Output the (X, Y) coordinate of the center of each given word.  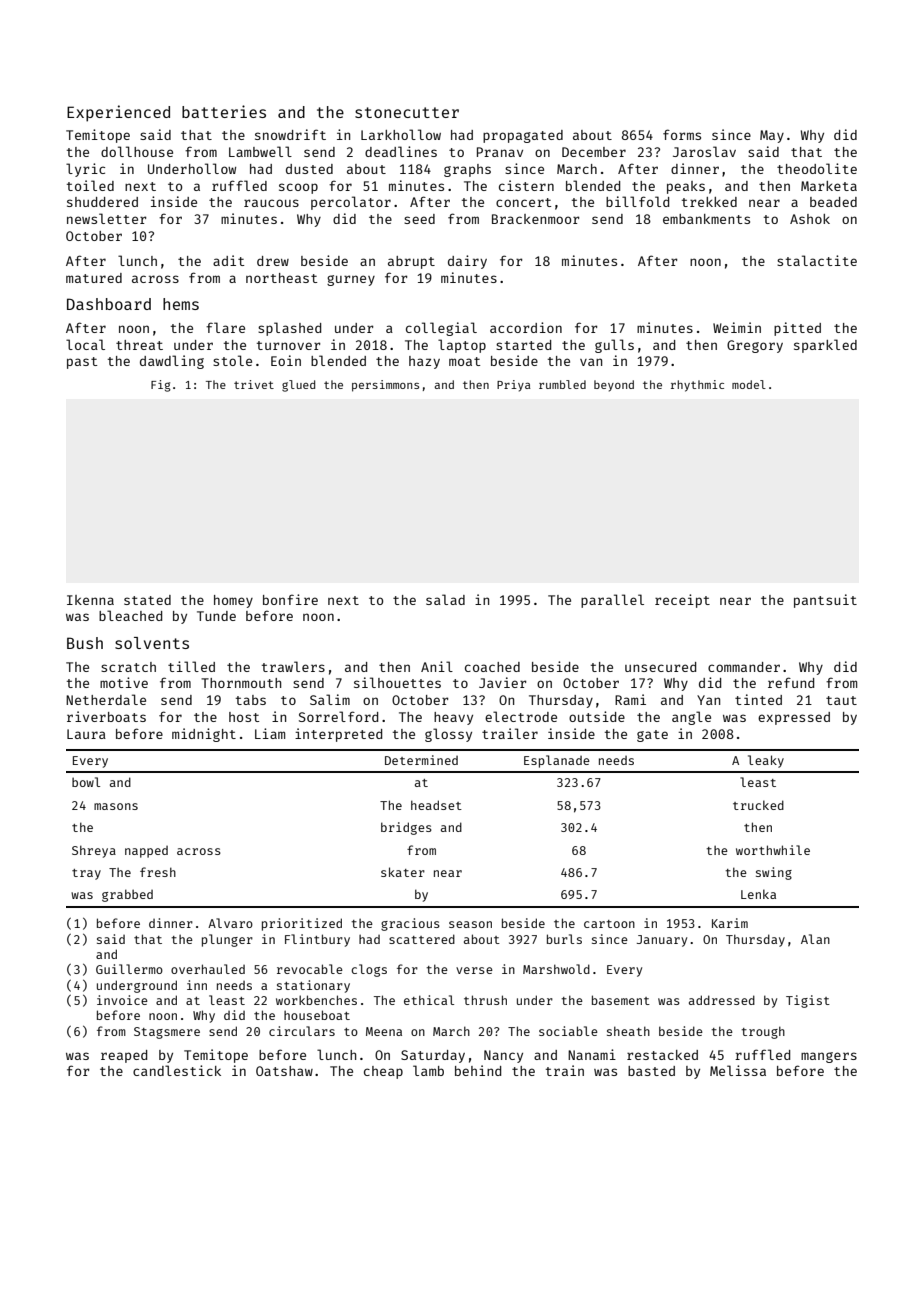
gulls (614, 346)
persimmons (385, 386)
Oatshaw (284, 1071)
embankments (706, 219)
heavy (453, 718)
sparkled (825, 346)
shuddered (102, 202)
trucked (758, 805)
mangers (829, 1057)
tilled (191, 666)
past (82, 363)
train (565, 1070)
